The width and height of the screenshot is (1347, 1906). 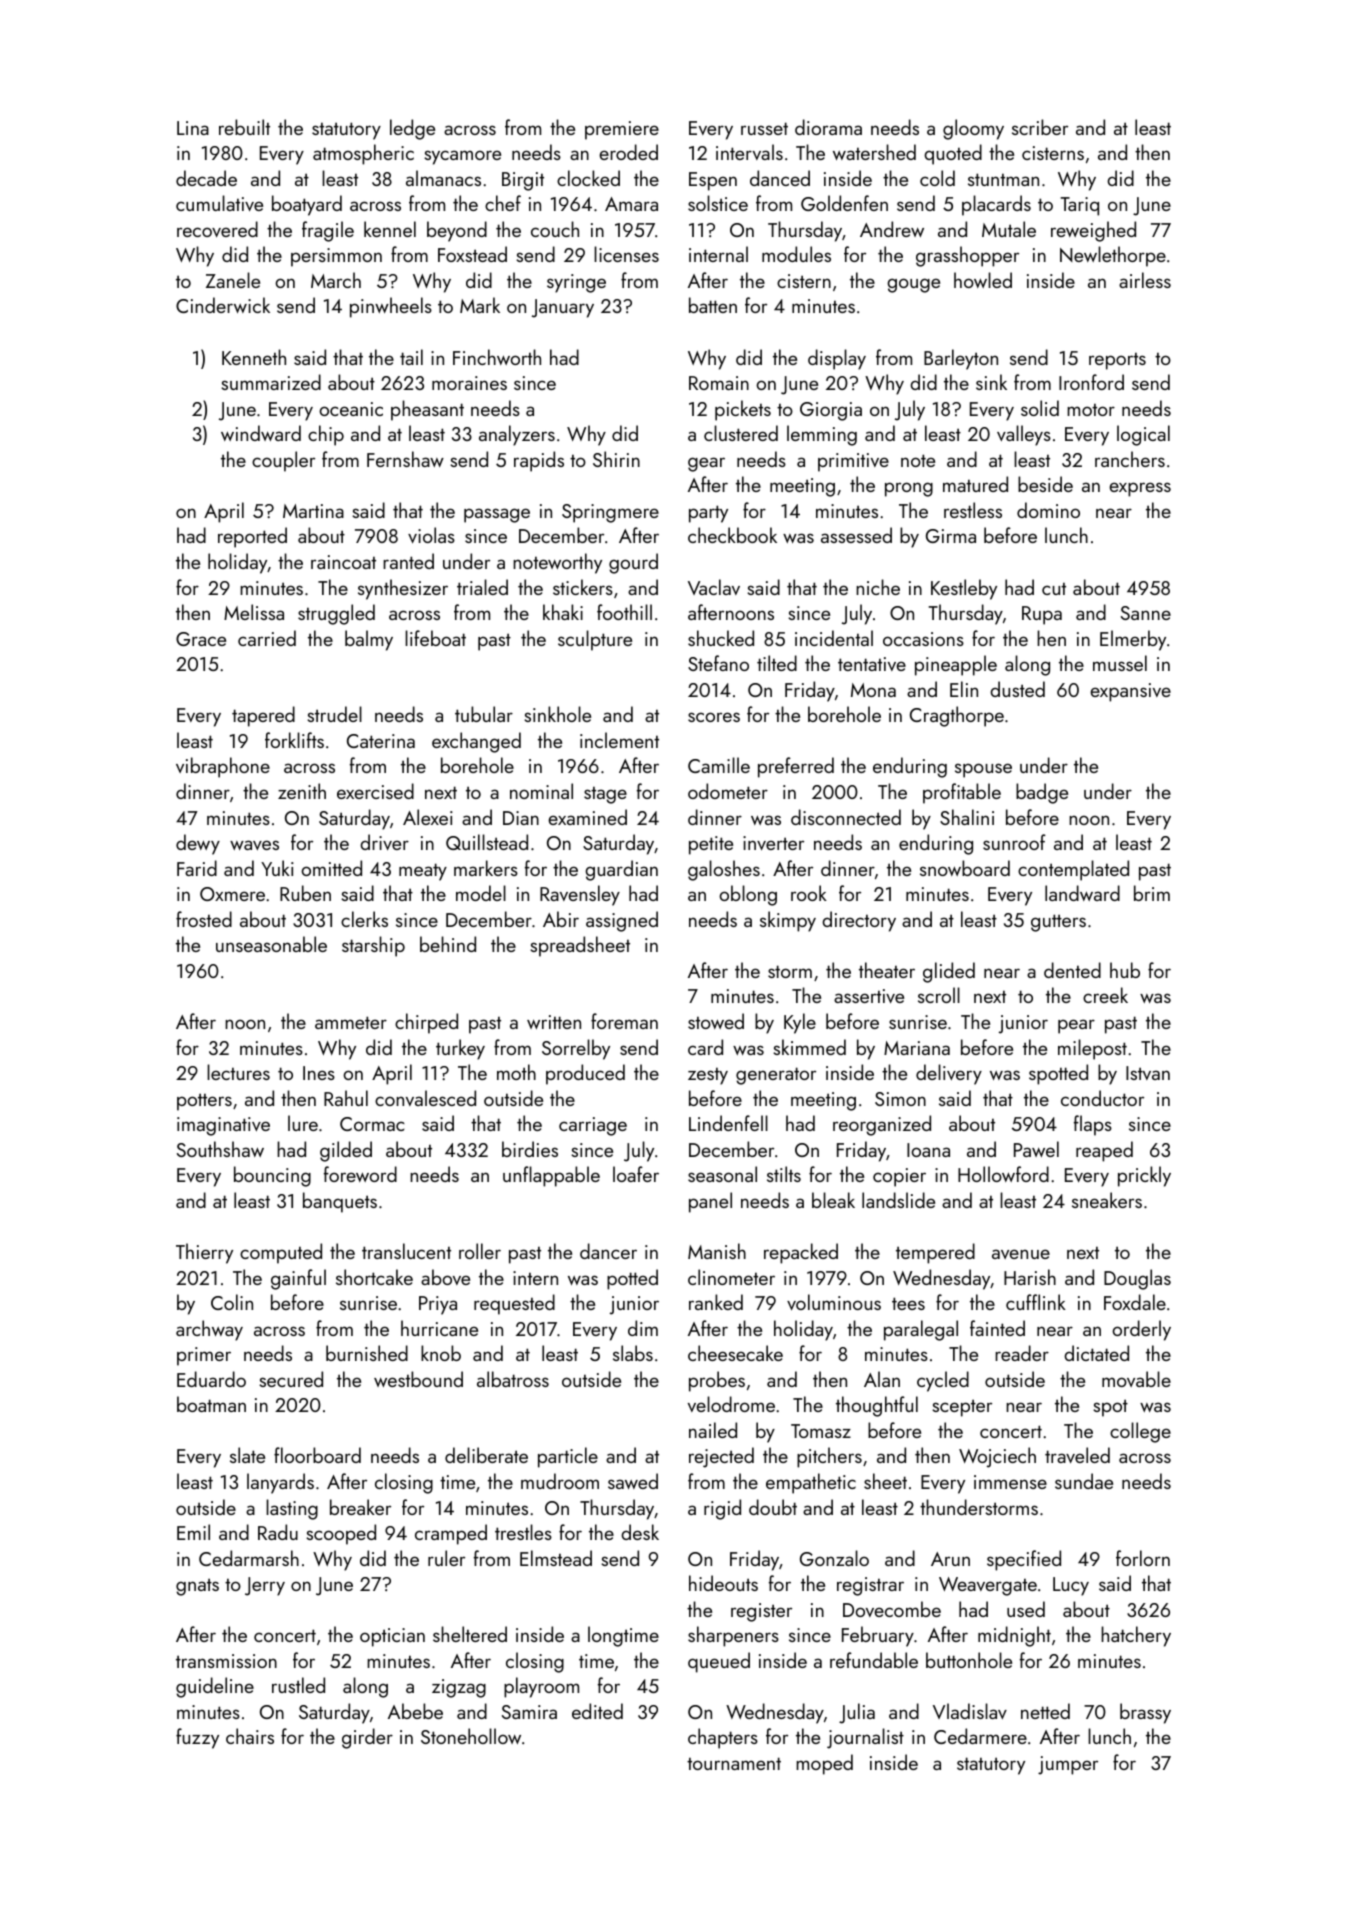 I want to click on couch, so click(x=555, y=229).
